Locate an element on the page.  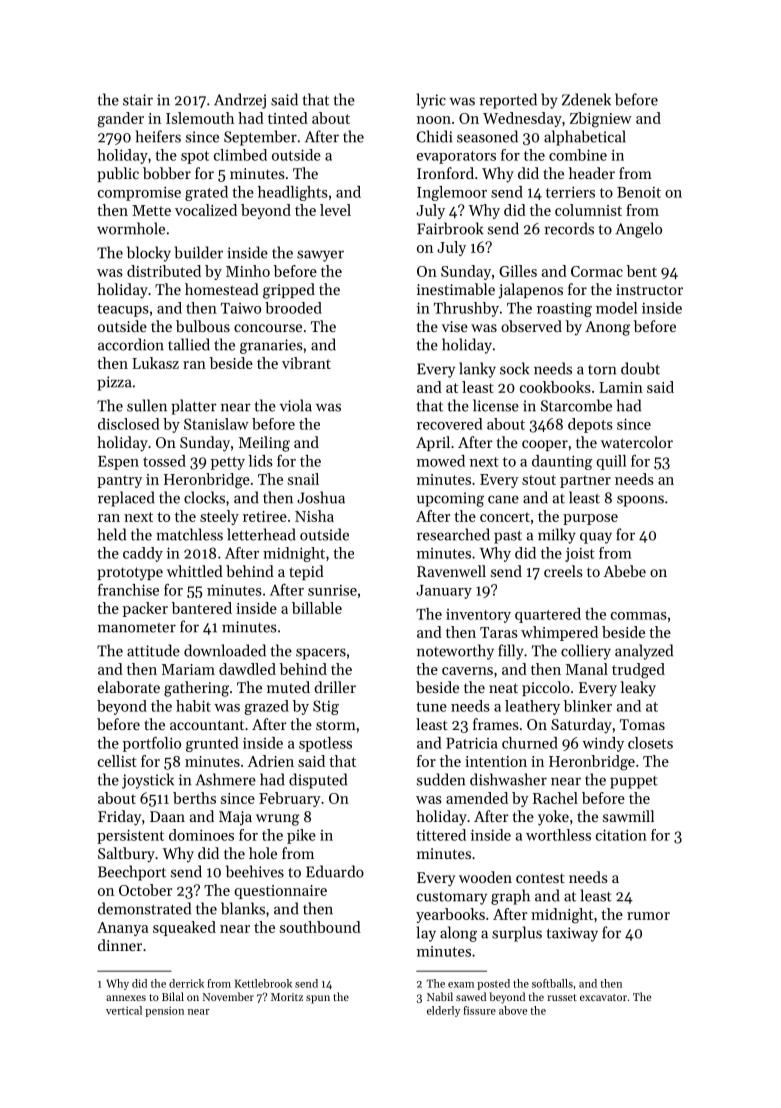
April is located at coordinates (433, 443).
